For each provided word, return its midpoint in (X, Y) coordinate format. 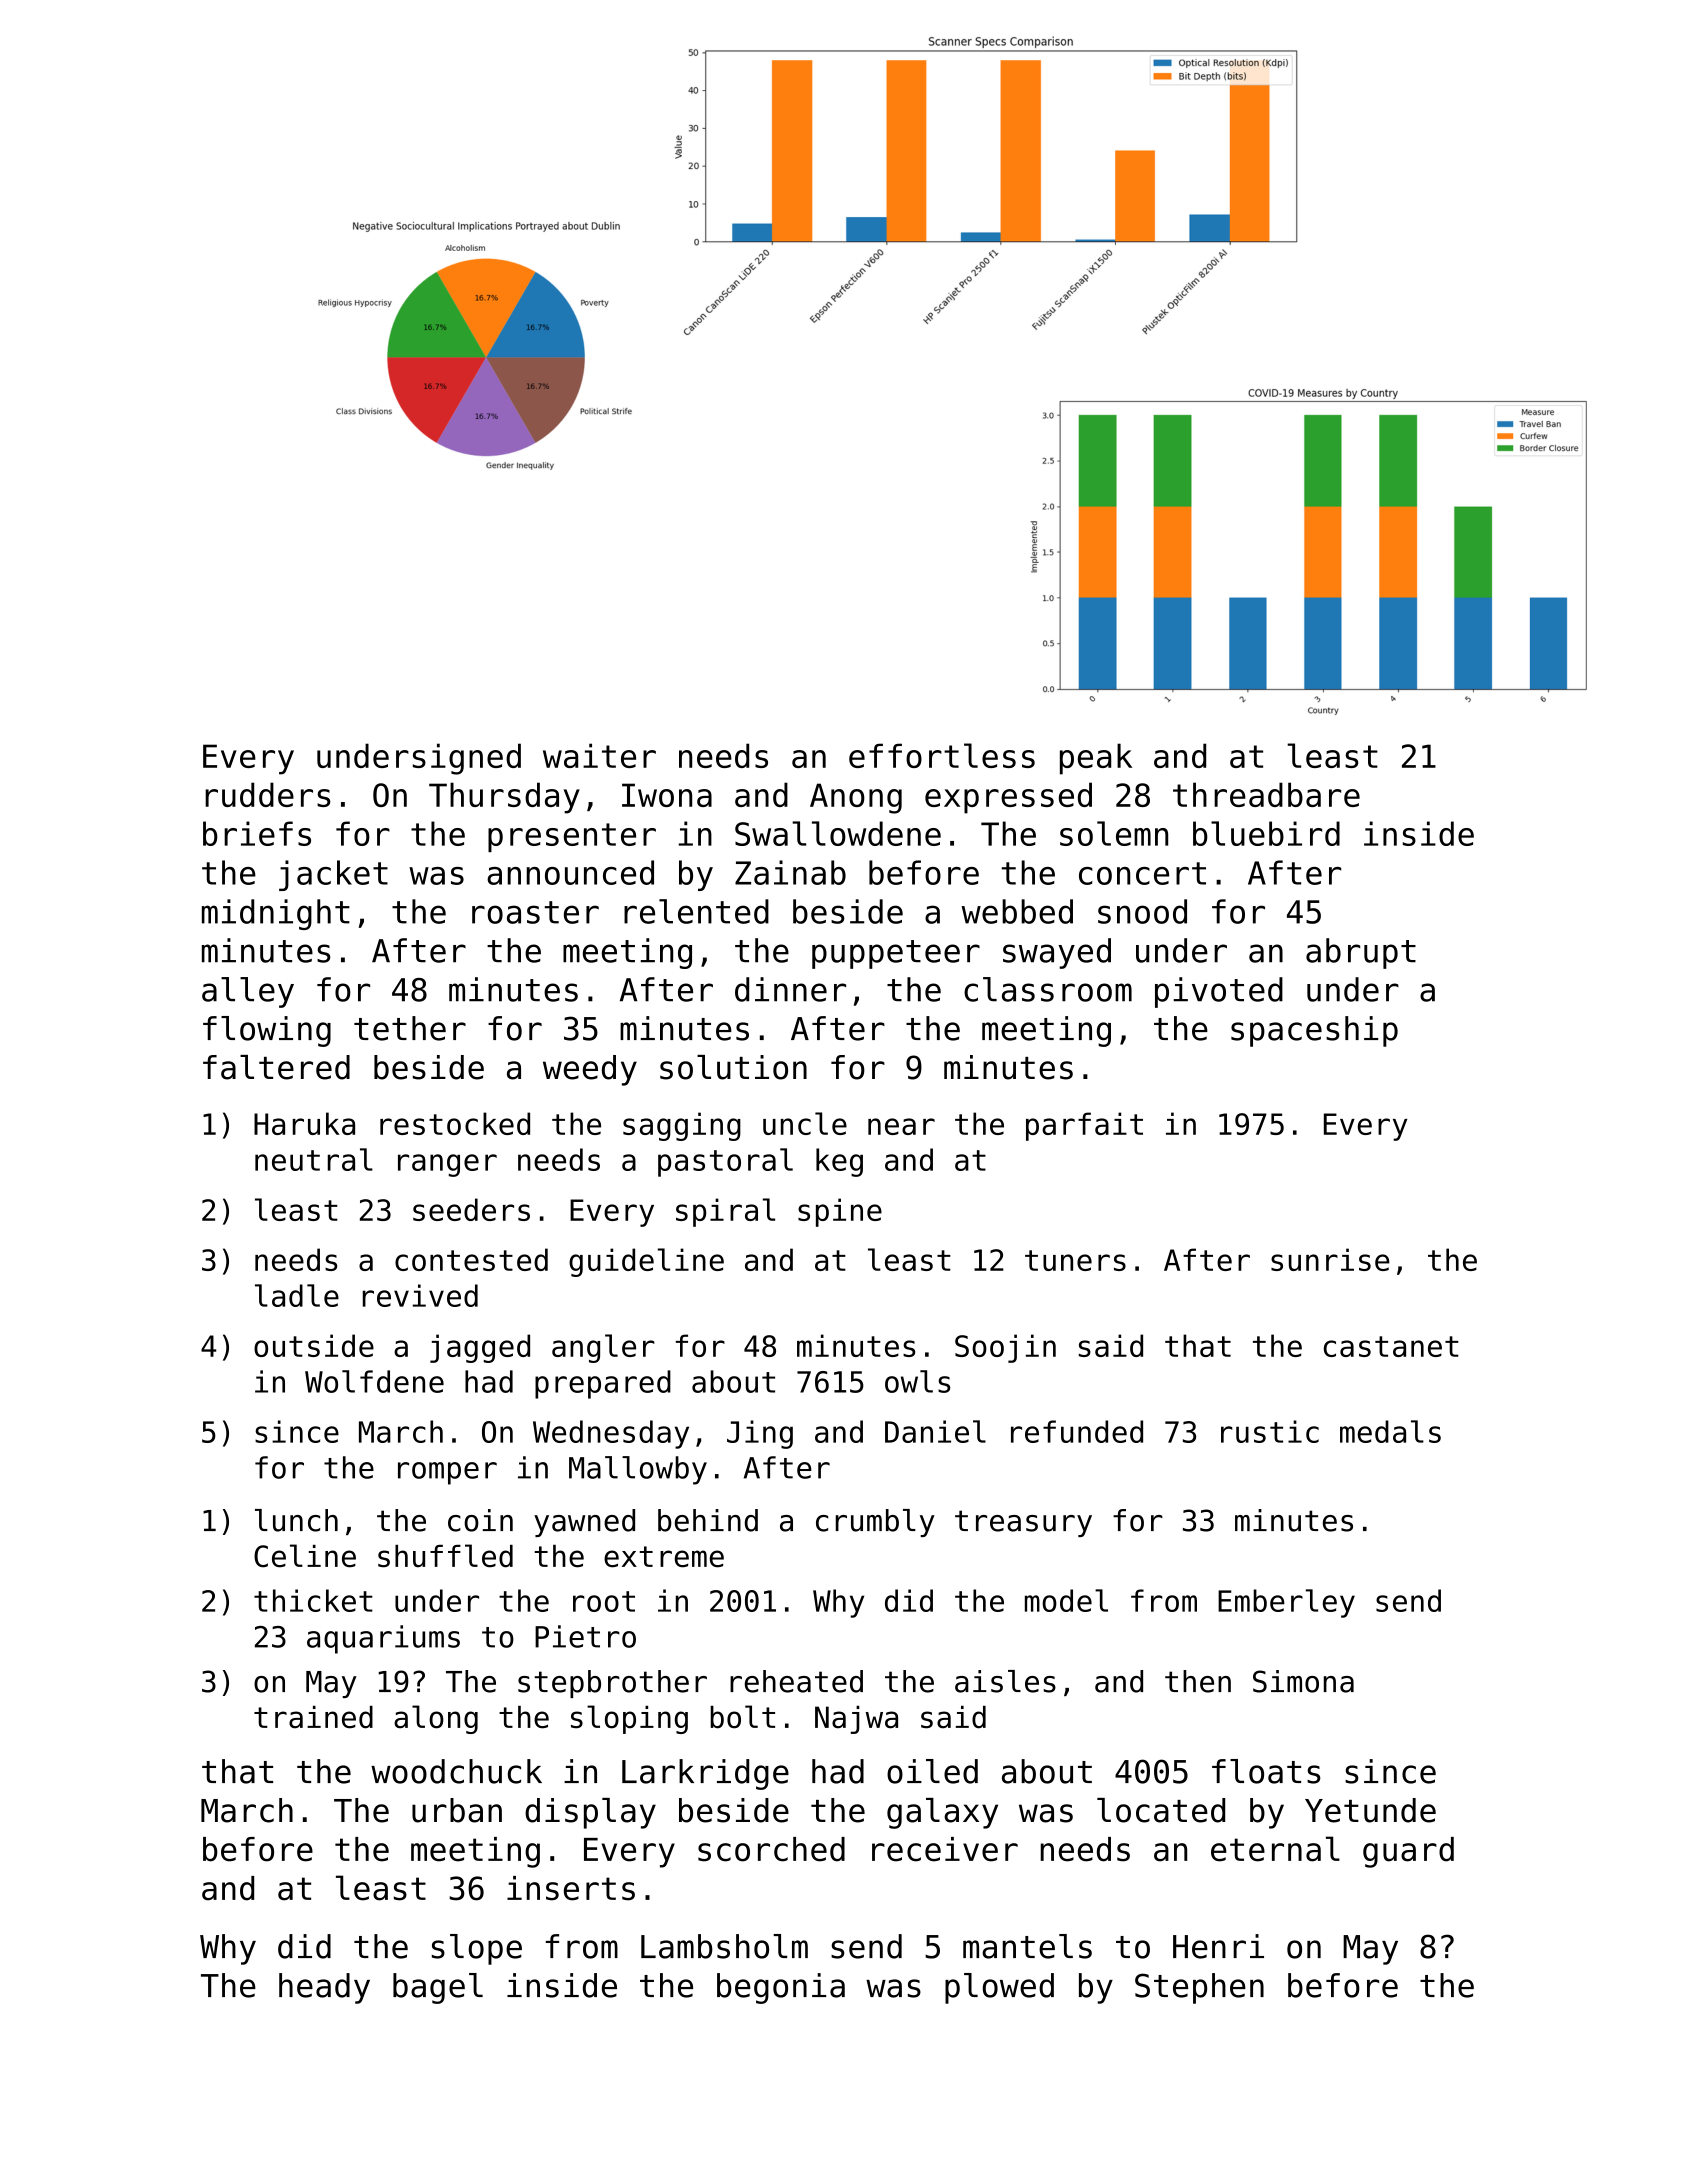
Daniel (935, 1431)
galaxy (942, 1813)
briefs (257, 833)
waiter (599, 755)
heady (324, 1988)
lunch (296, 1520)
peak (1096, 759)
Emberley (1286, 1603)
